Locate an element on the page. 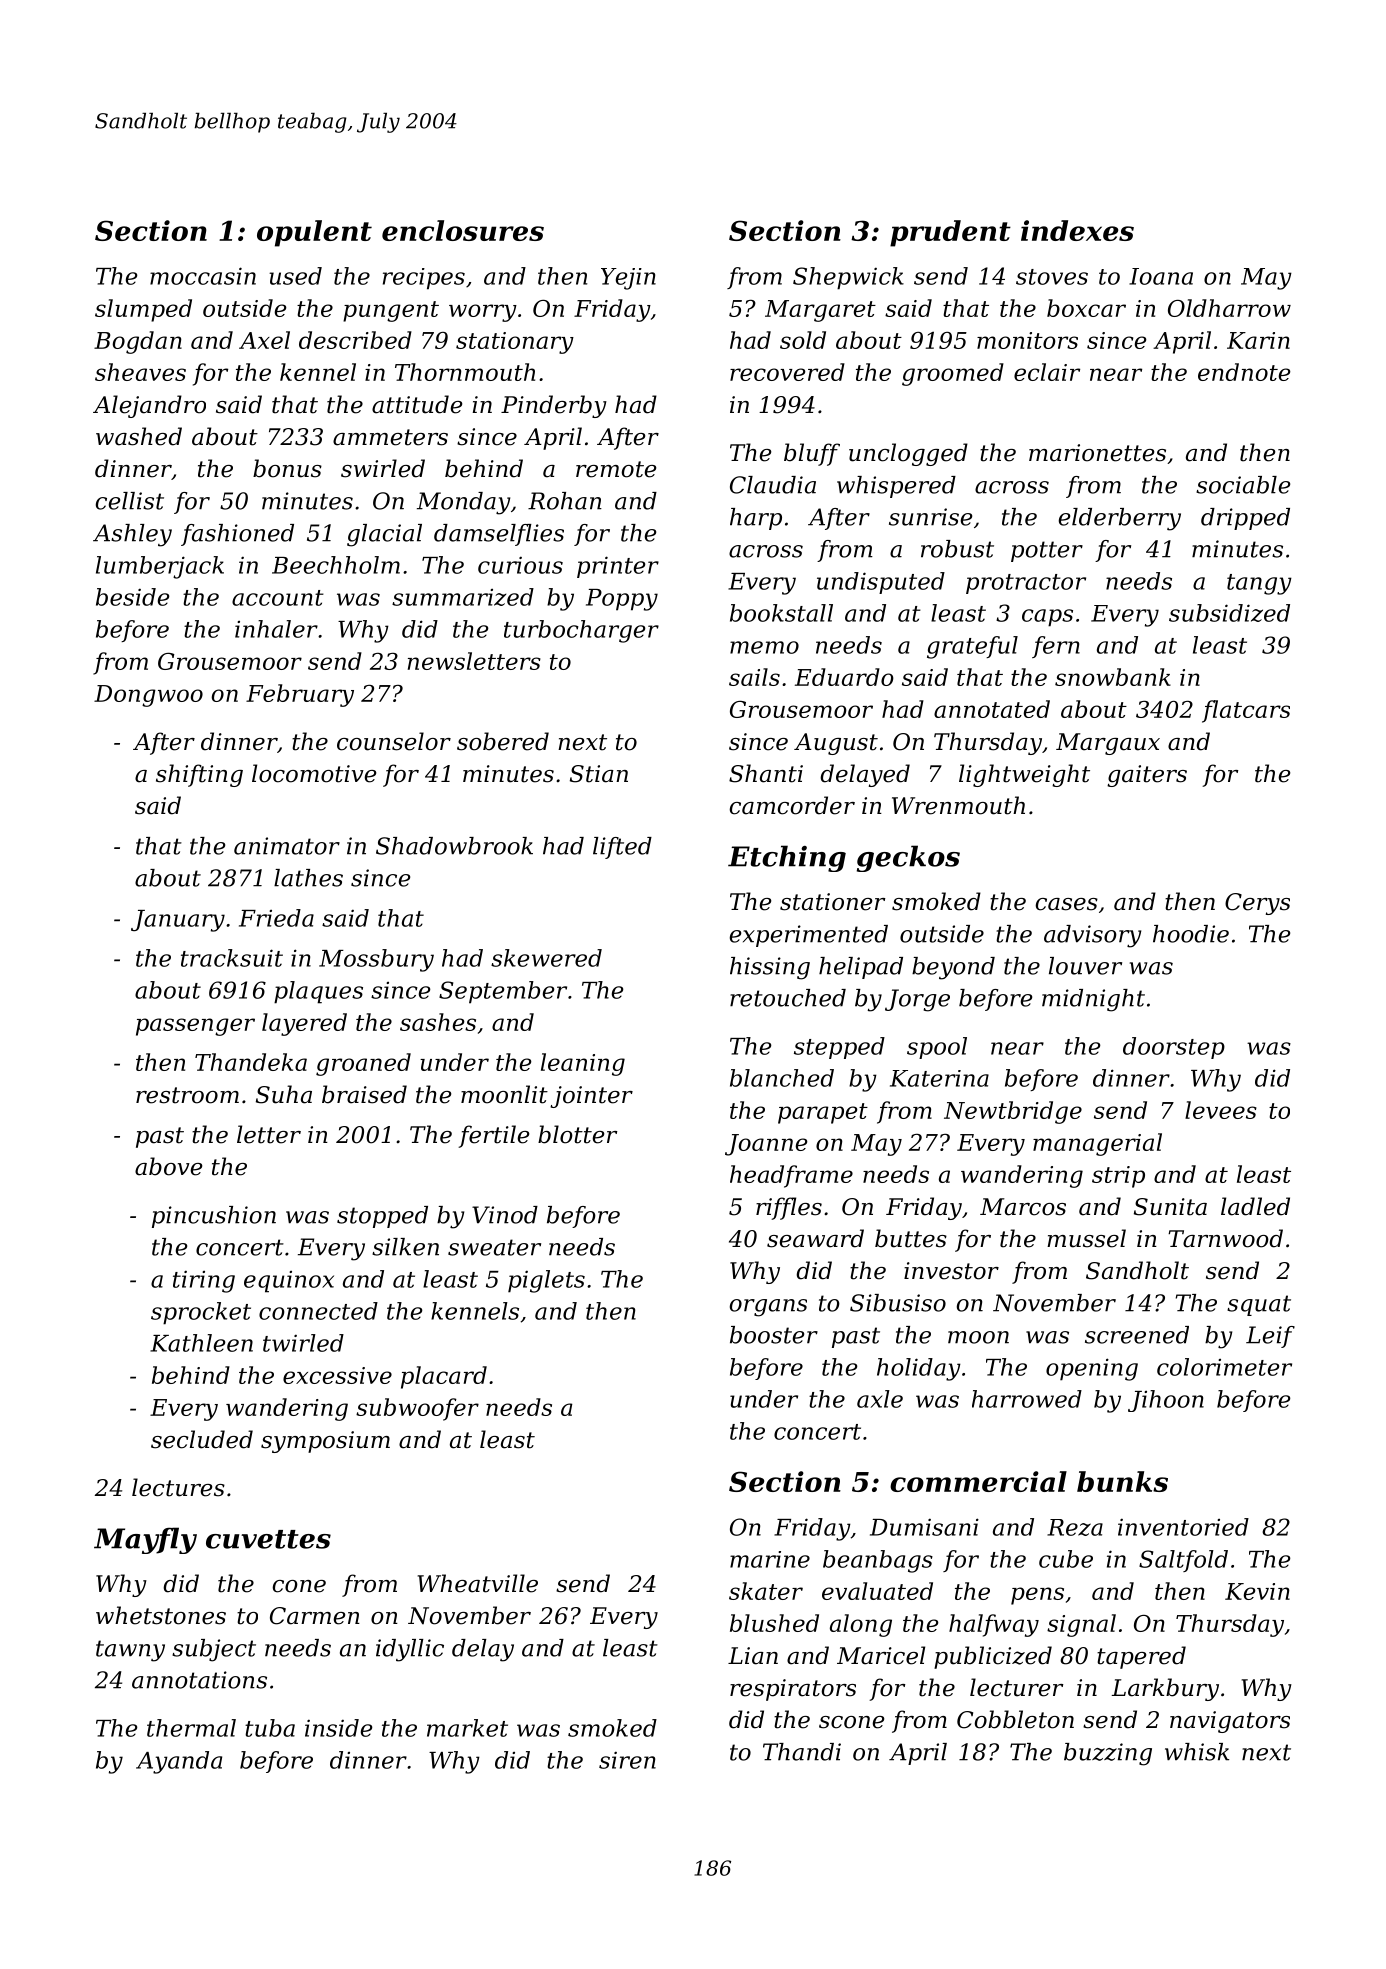 This document has height=1969, width=1386. hissing is located at coordinates (770, 968).
